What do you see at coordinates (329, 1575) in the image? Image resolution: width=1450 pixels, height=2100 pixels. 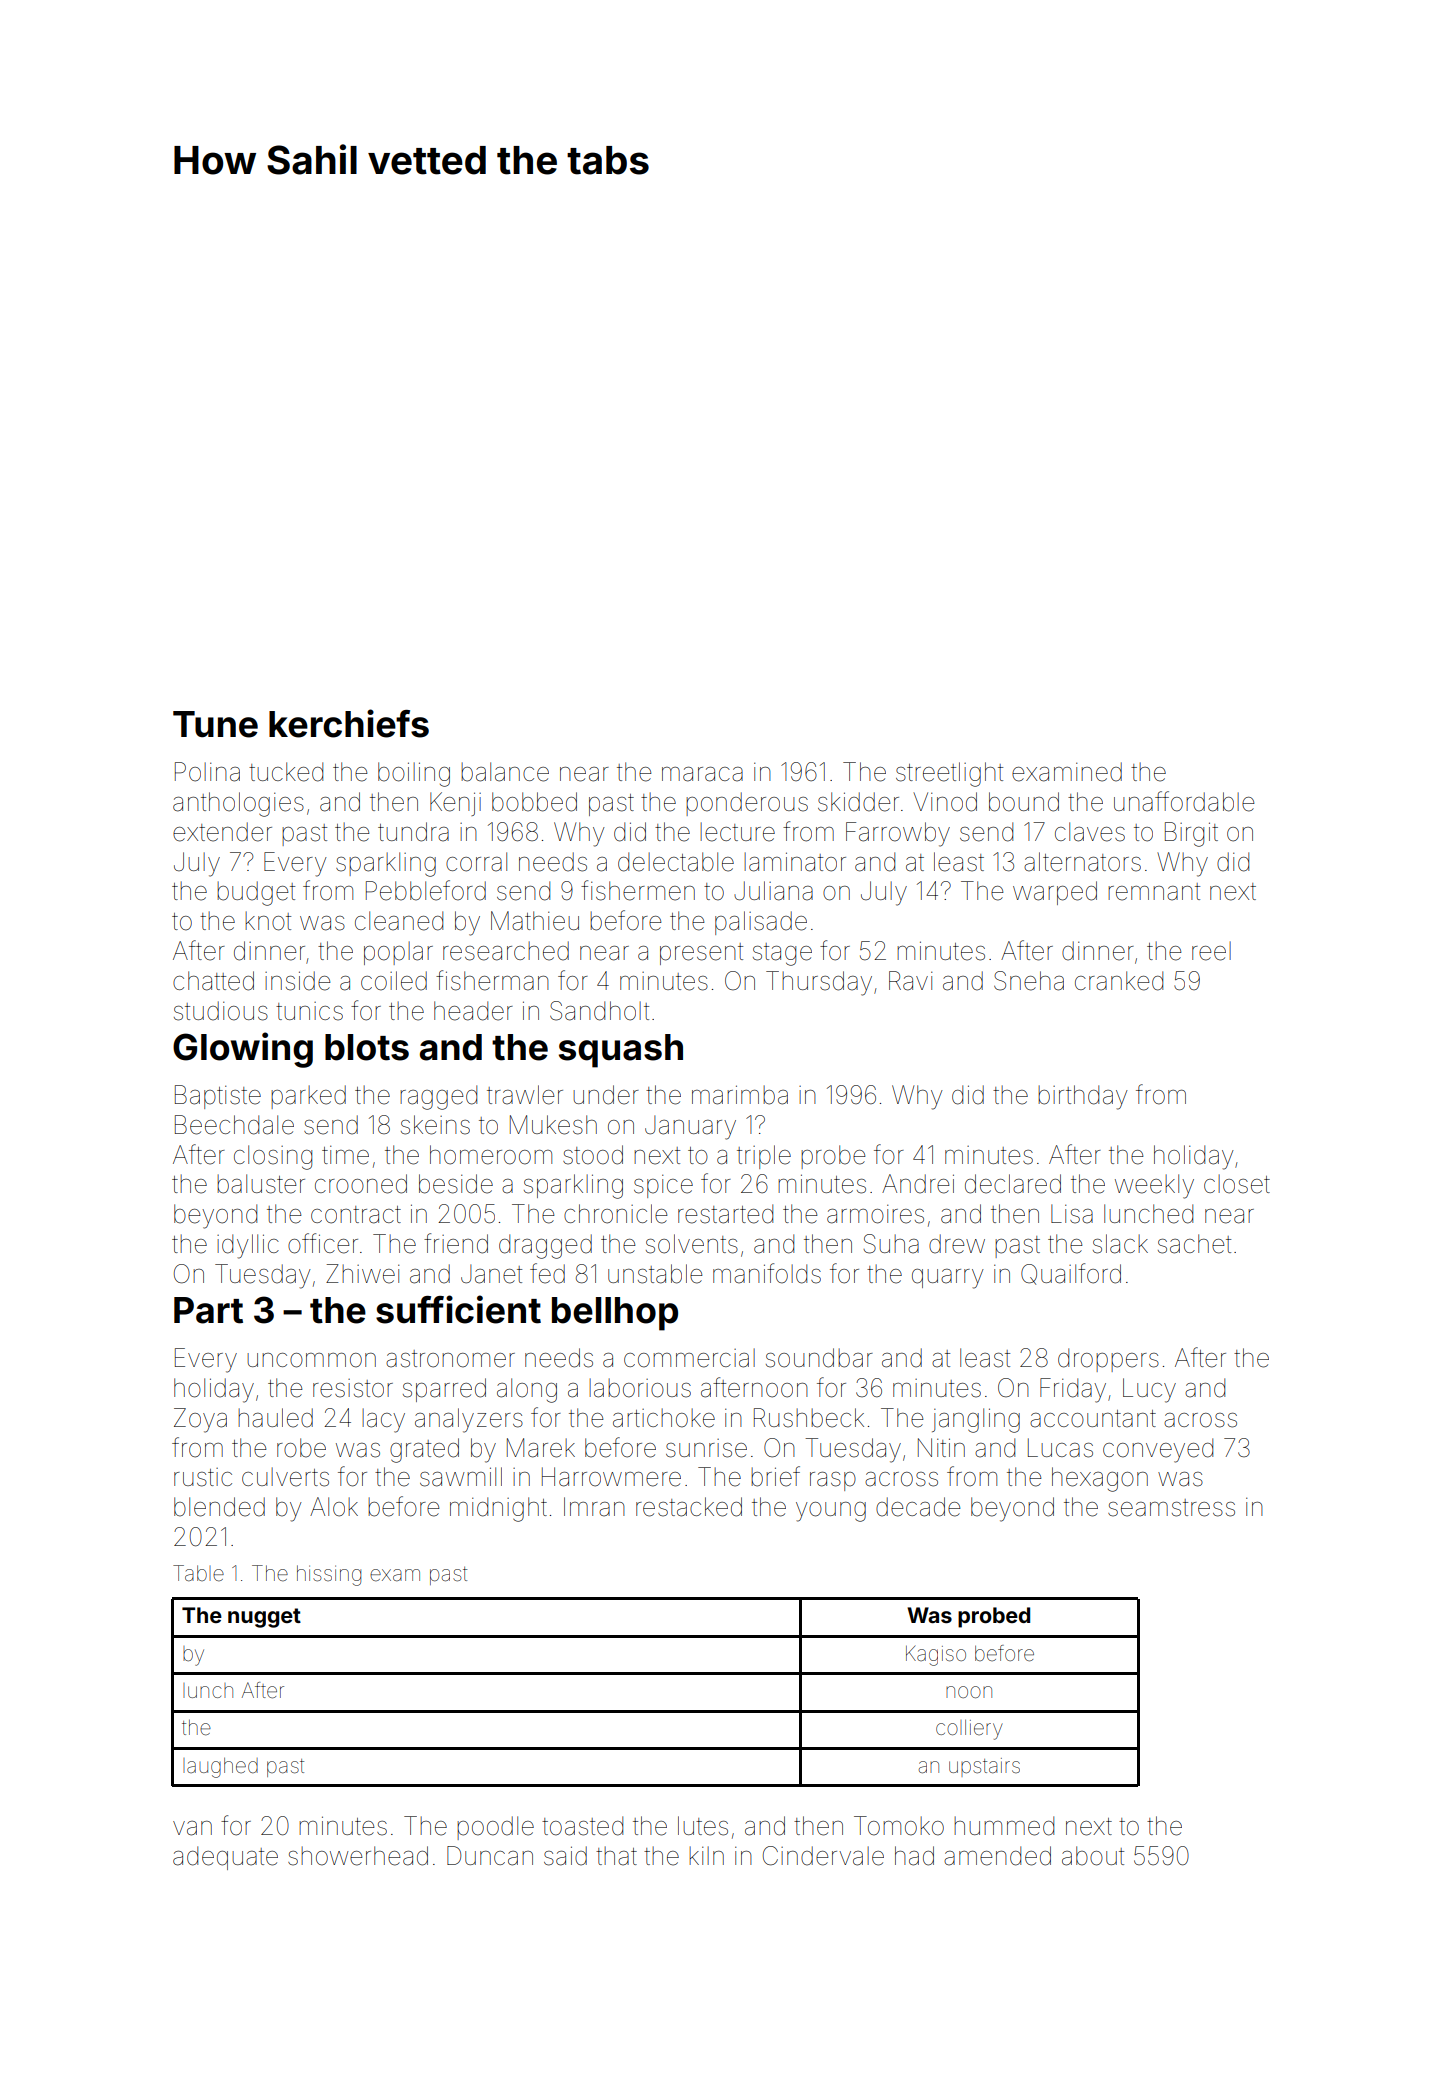 I see `hissing` at bounding box center [329, 1575].
